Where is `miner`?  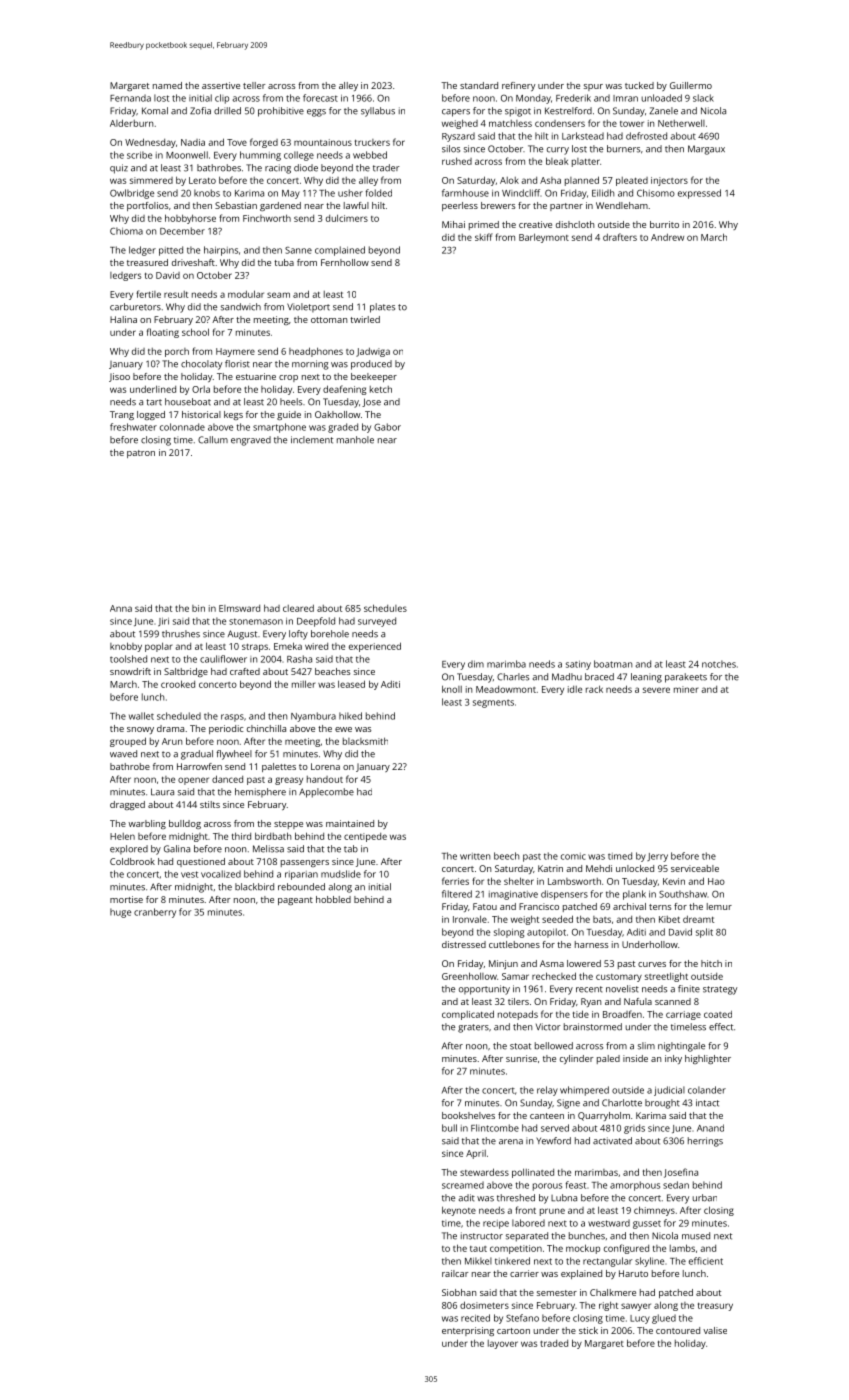 miner is located at coordinates (686, 689).
